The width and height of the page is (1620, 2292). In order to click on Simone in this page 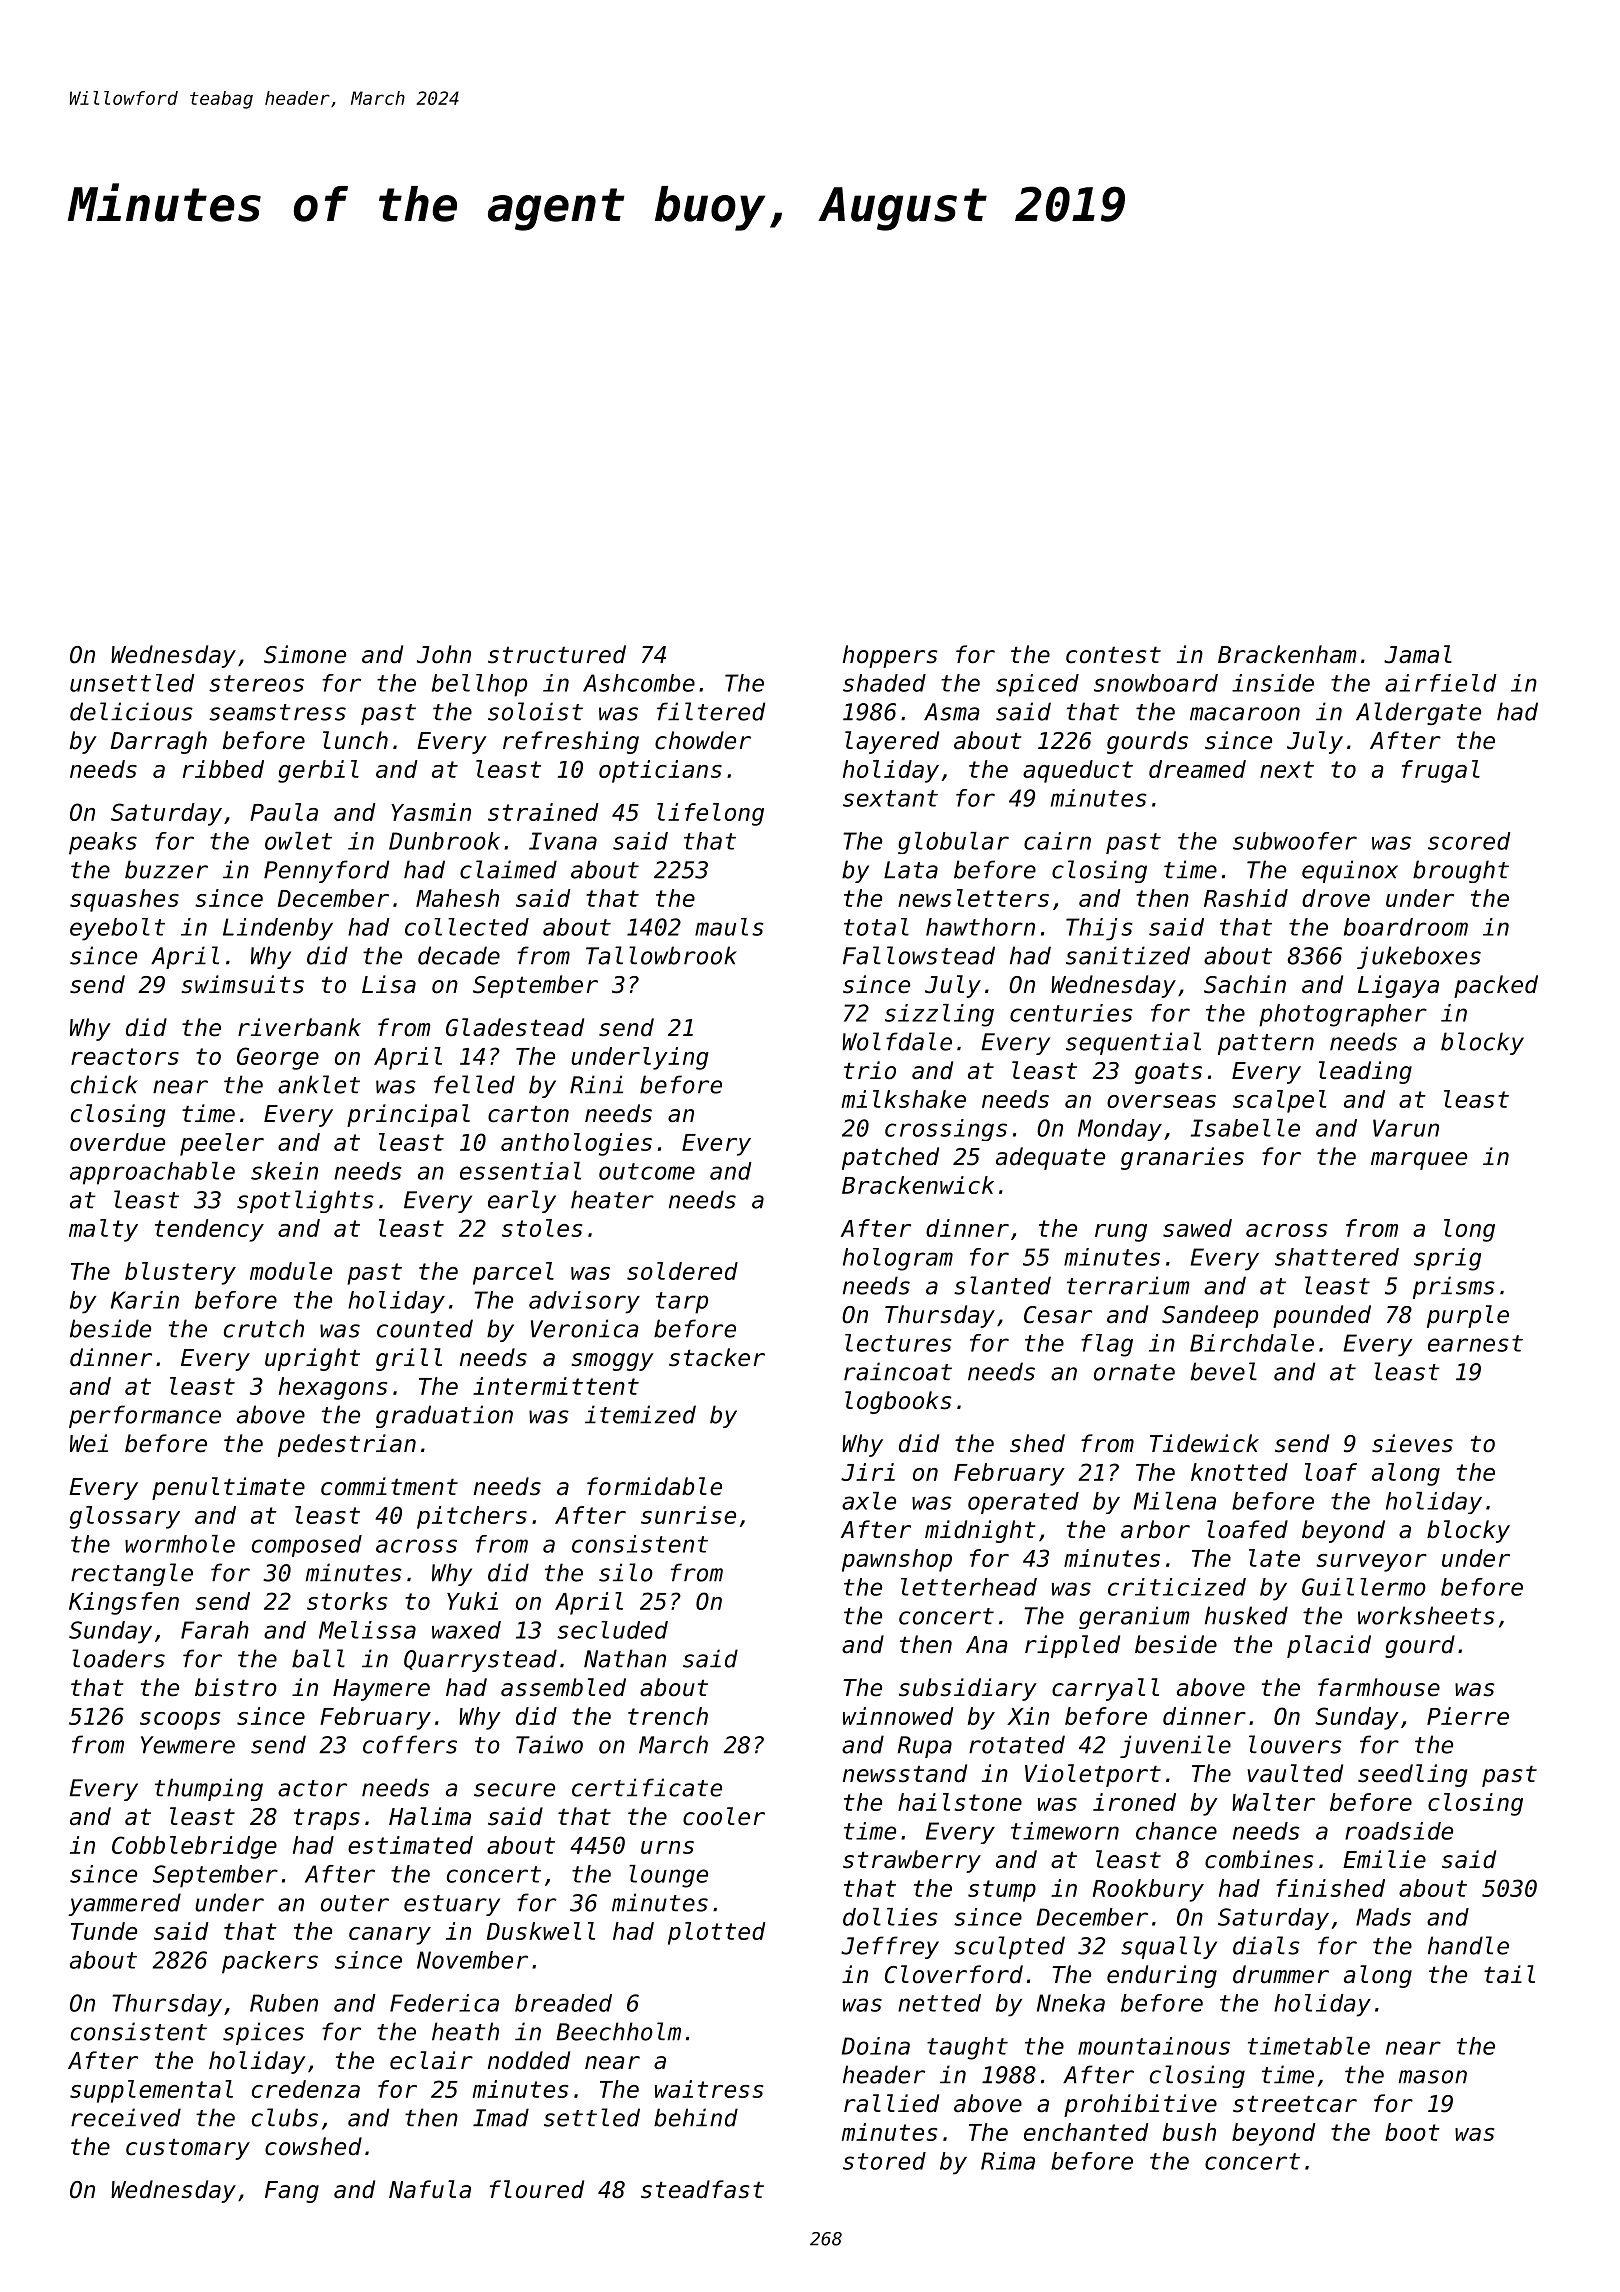, I will do `click(305, 654)`.
